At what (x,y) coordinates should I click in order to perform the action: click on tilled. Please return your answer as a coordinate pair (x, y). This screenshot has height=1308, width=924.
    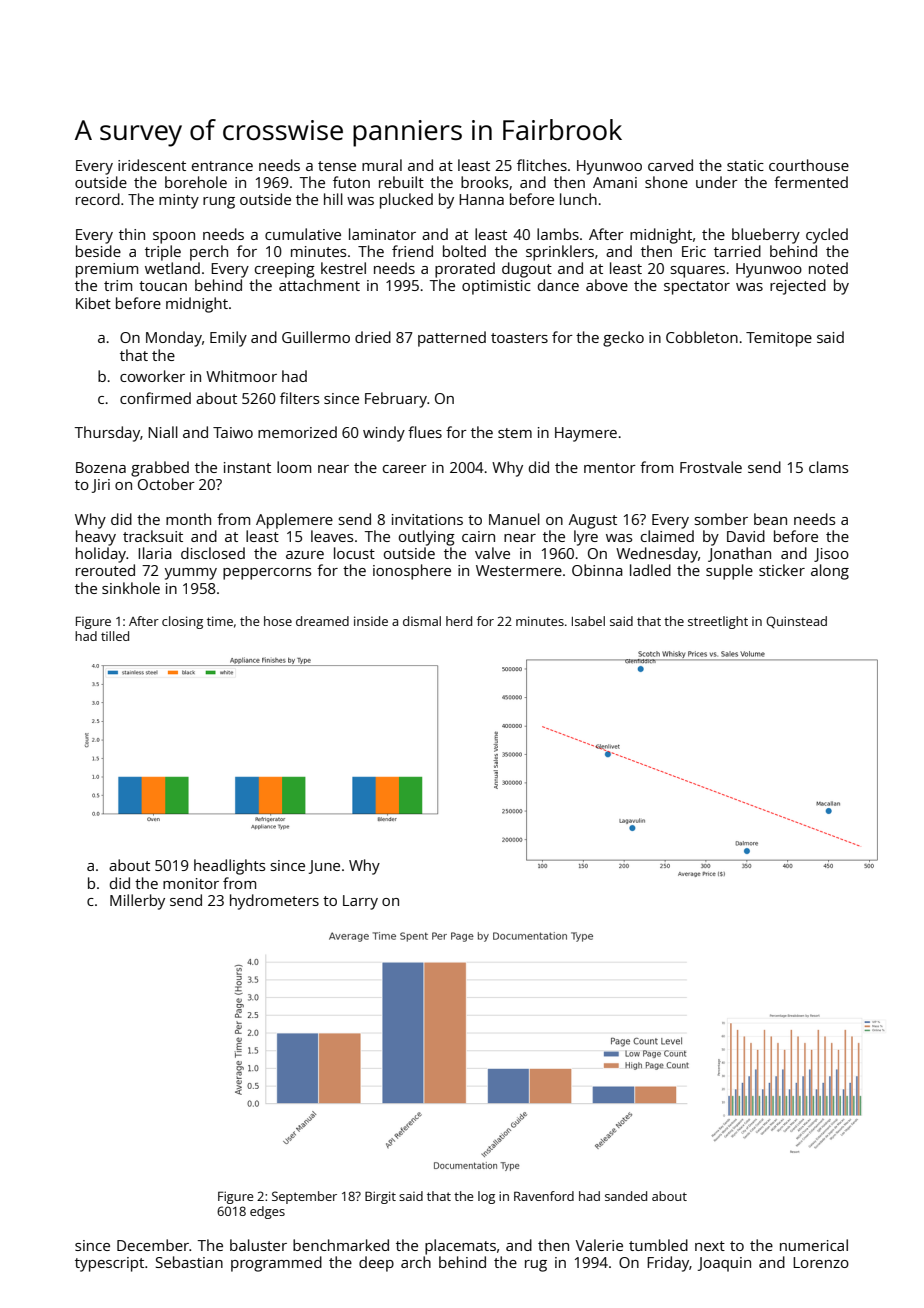
    Looking at the image, I should click on (115, 636).
